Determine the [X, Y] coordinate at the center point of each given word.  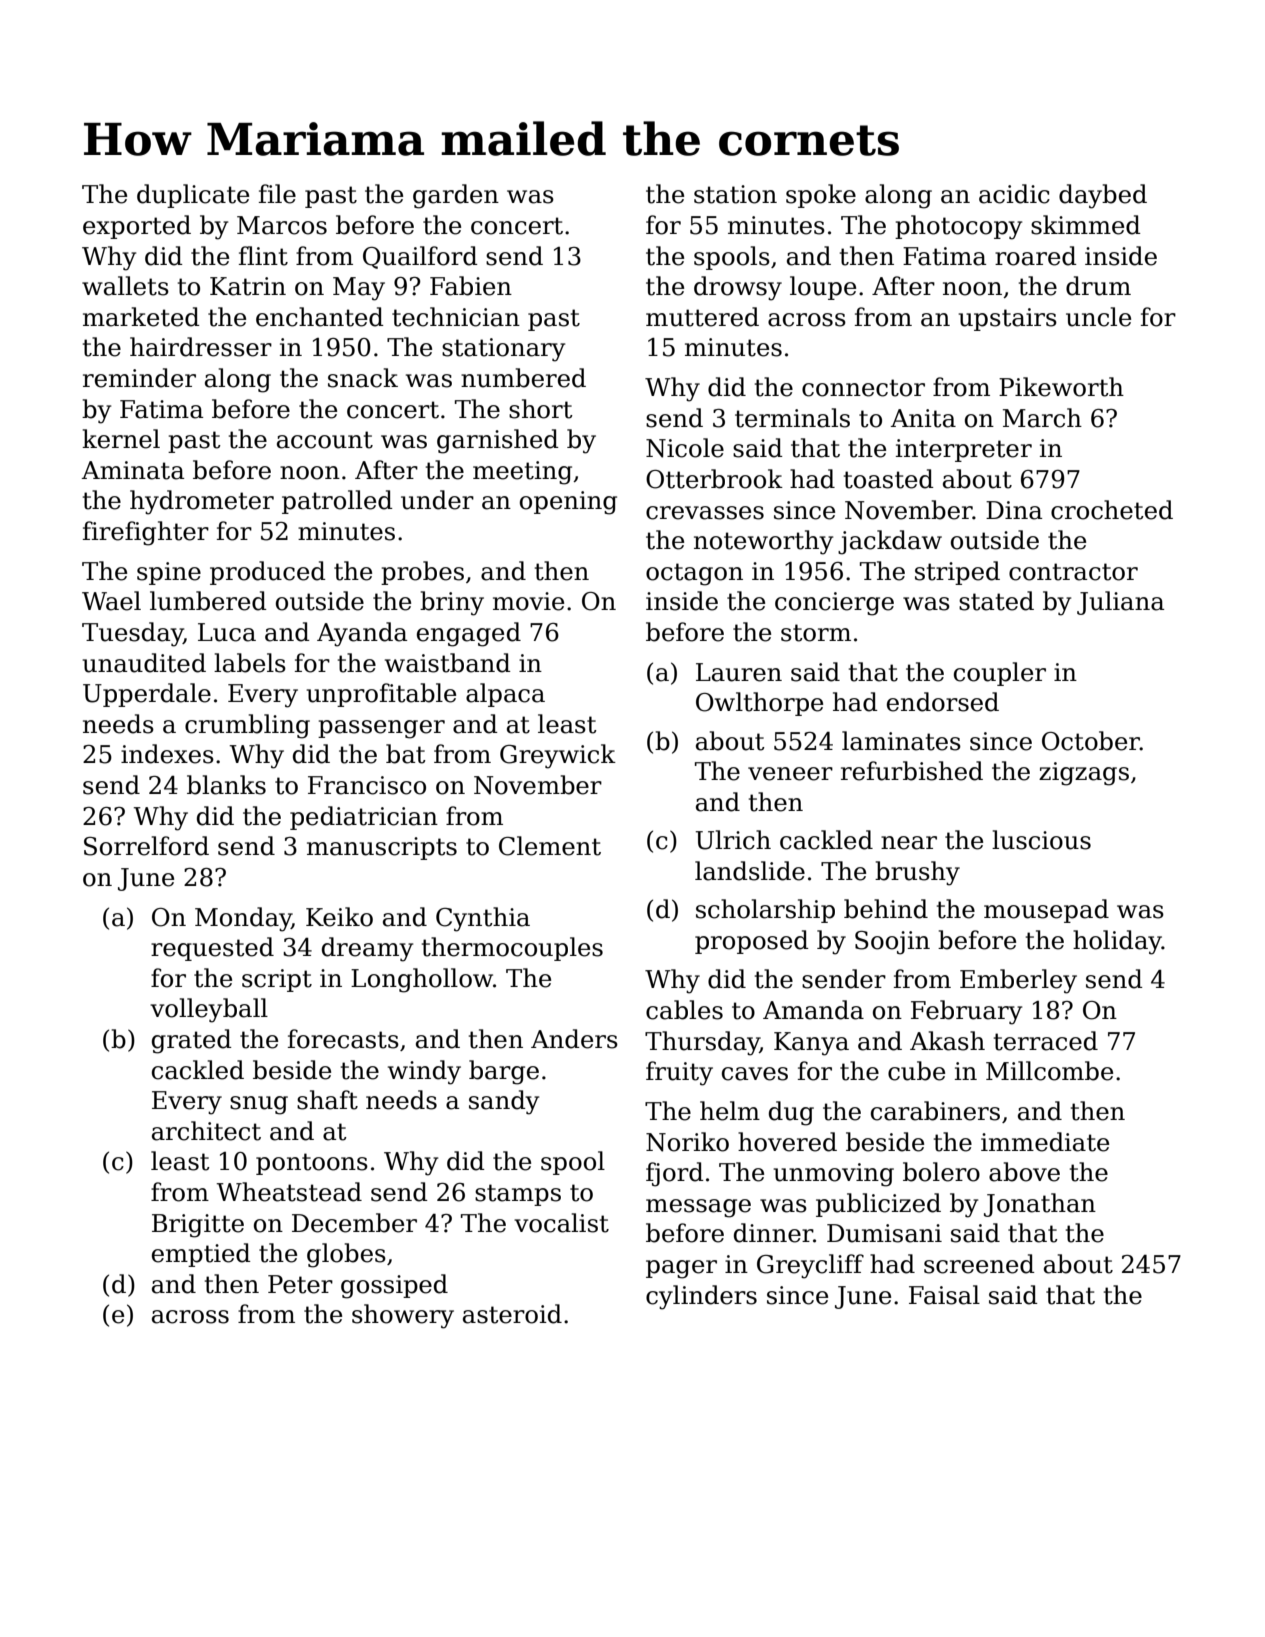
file [277, 194]
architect [206, 1131]
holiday [1117, 942]
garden [456, 196]
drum [1098, 286]
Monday [243, 919]
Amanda [813, 1010]
